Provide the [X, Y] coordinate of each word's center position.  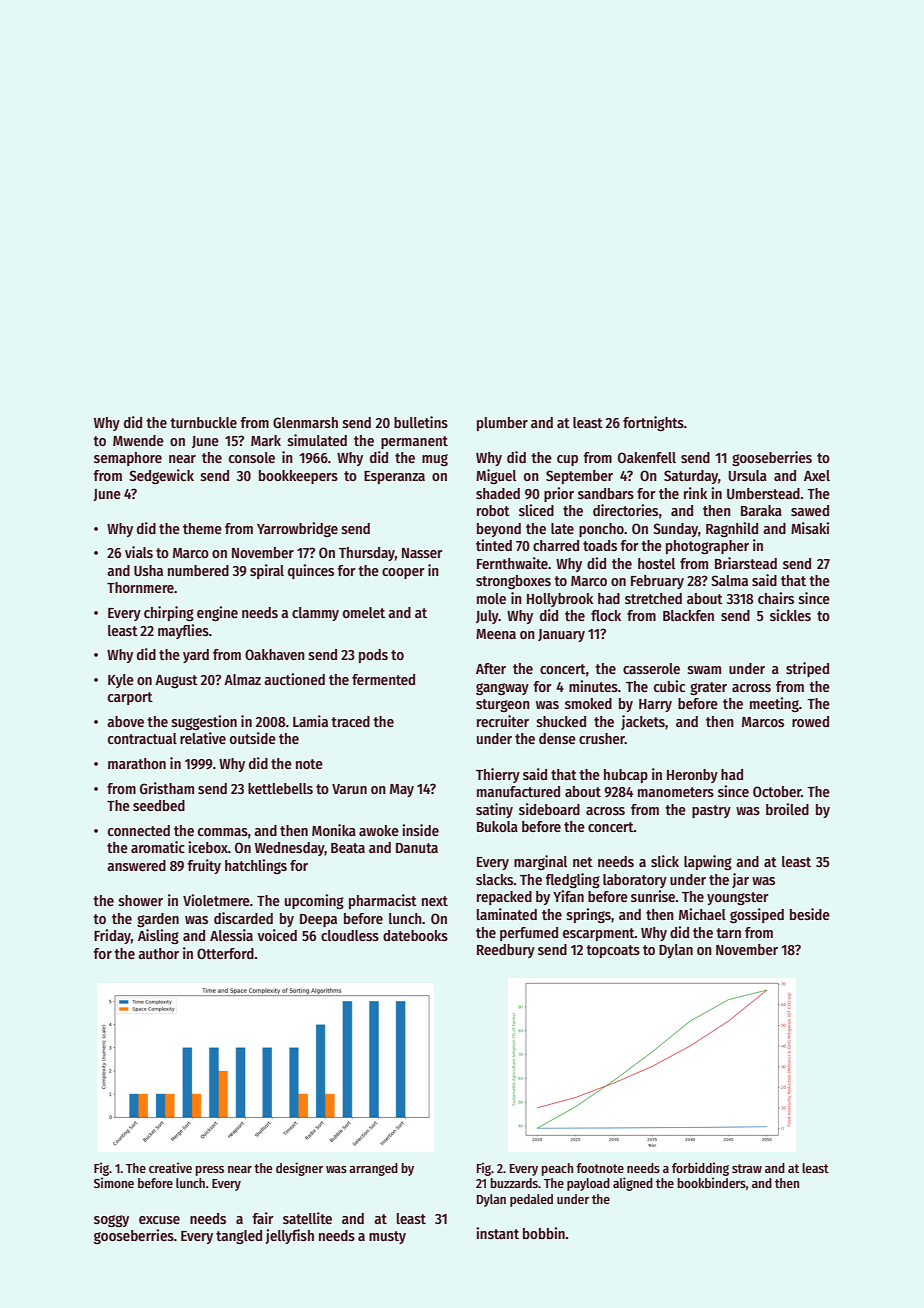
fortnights [653, 423]
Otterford [225, 953]
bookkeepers [298, 477]
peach [557, 1169]
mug [435, 460]
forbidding [700, 1169]
